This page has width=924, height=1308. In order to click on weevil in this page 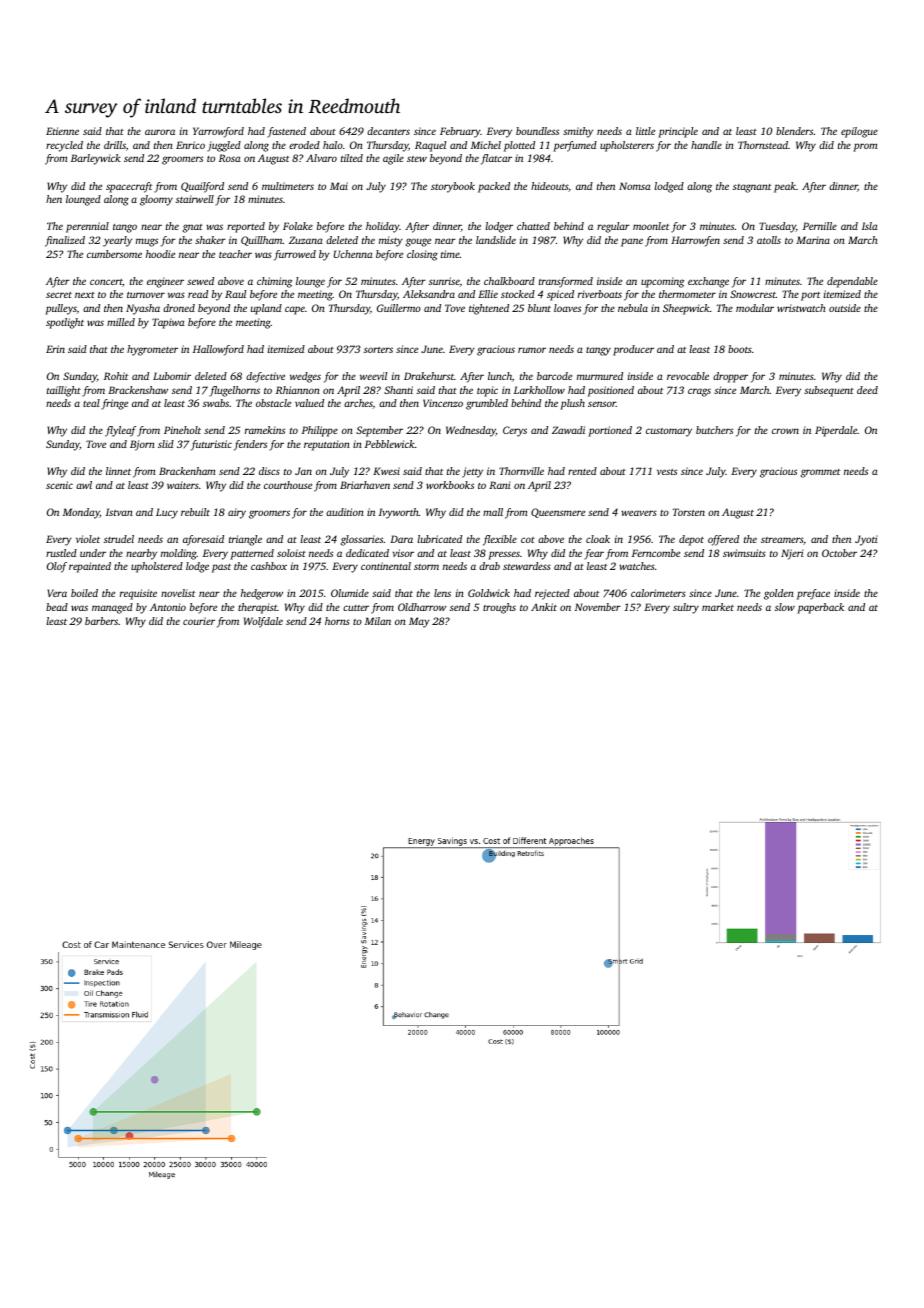, I will do `click(373, 376)`.
